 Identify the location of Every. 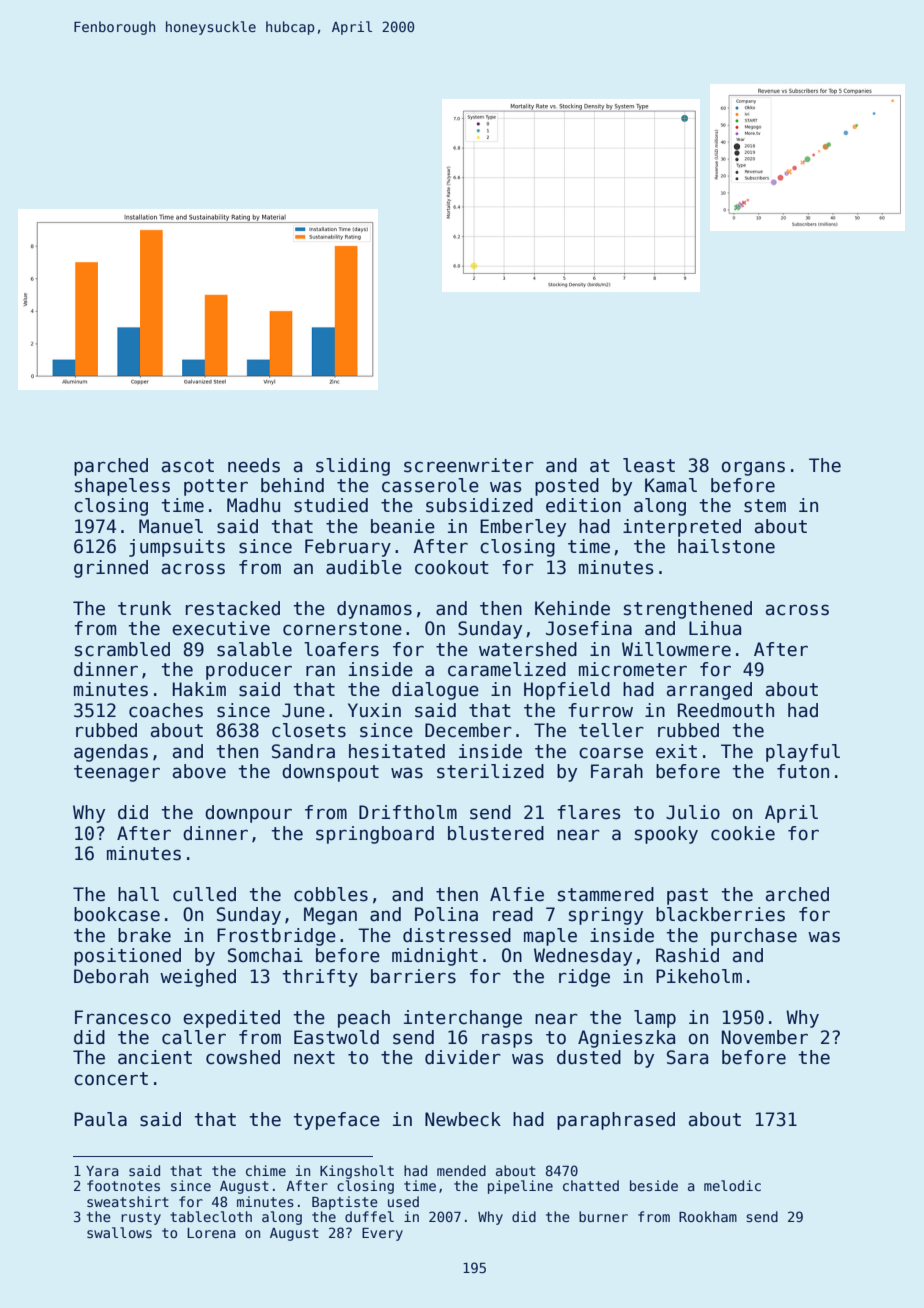
(382, 1234).
